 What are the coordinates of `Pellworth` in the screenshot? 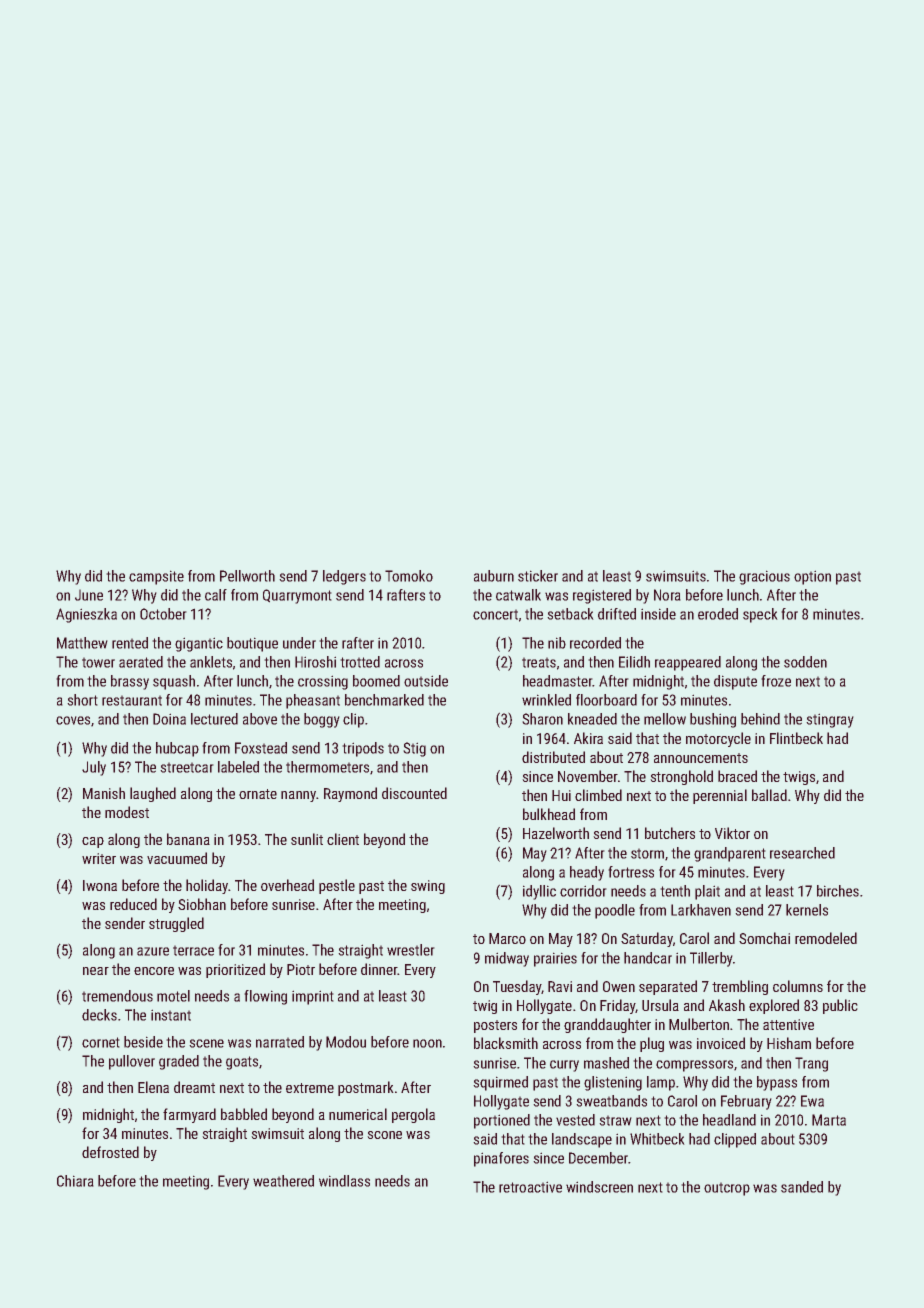 It's located at (247, 576).
